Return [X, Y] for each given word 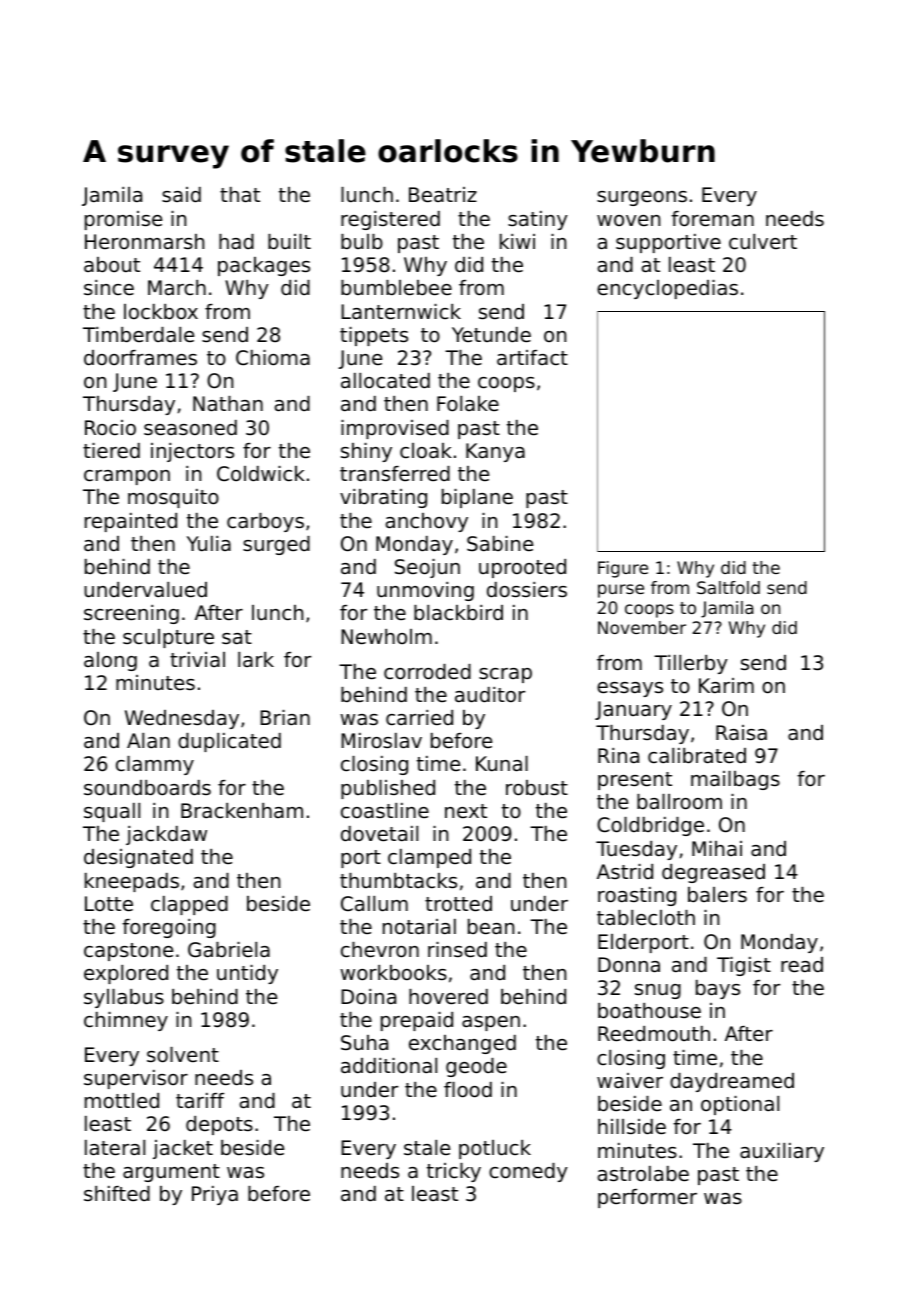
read [802, 965]
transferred [395, 474]
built [289, 241]
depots [219, 1125]
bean [491, 927]
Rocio [110, 428]
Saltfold [728, 587]
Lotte [109, 904]
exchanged [462, 1044]
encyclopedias [667, 289]
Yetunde [491, 335]
